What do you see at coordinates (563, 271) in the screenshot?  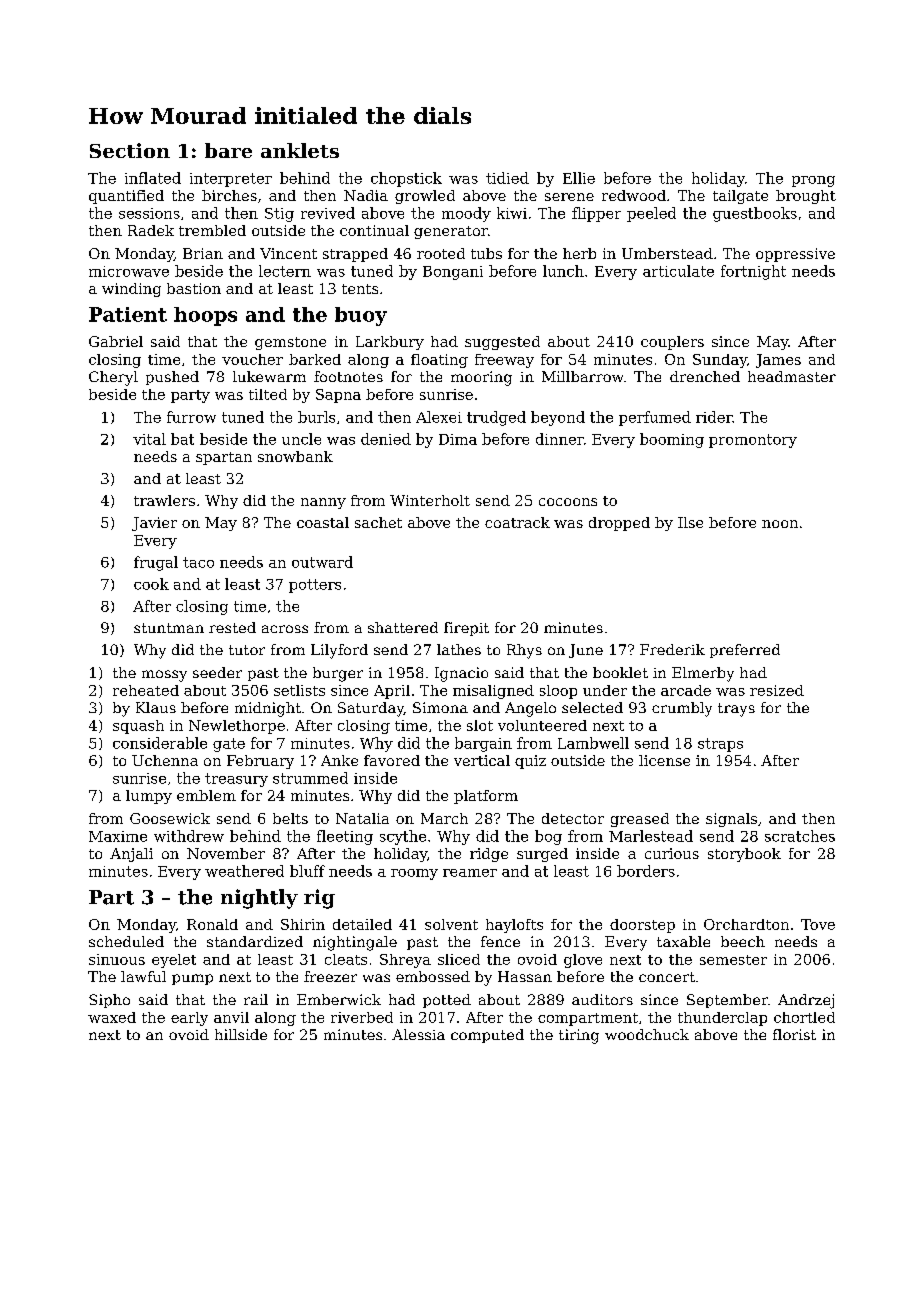 I see `lunch` at bounding box center [563, 271].
